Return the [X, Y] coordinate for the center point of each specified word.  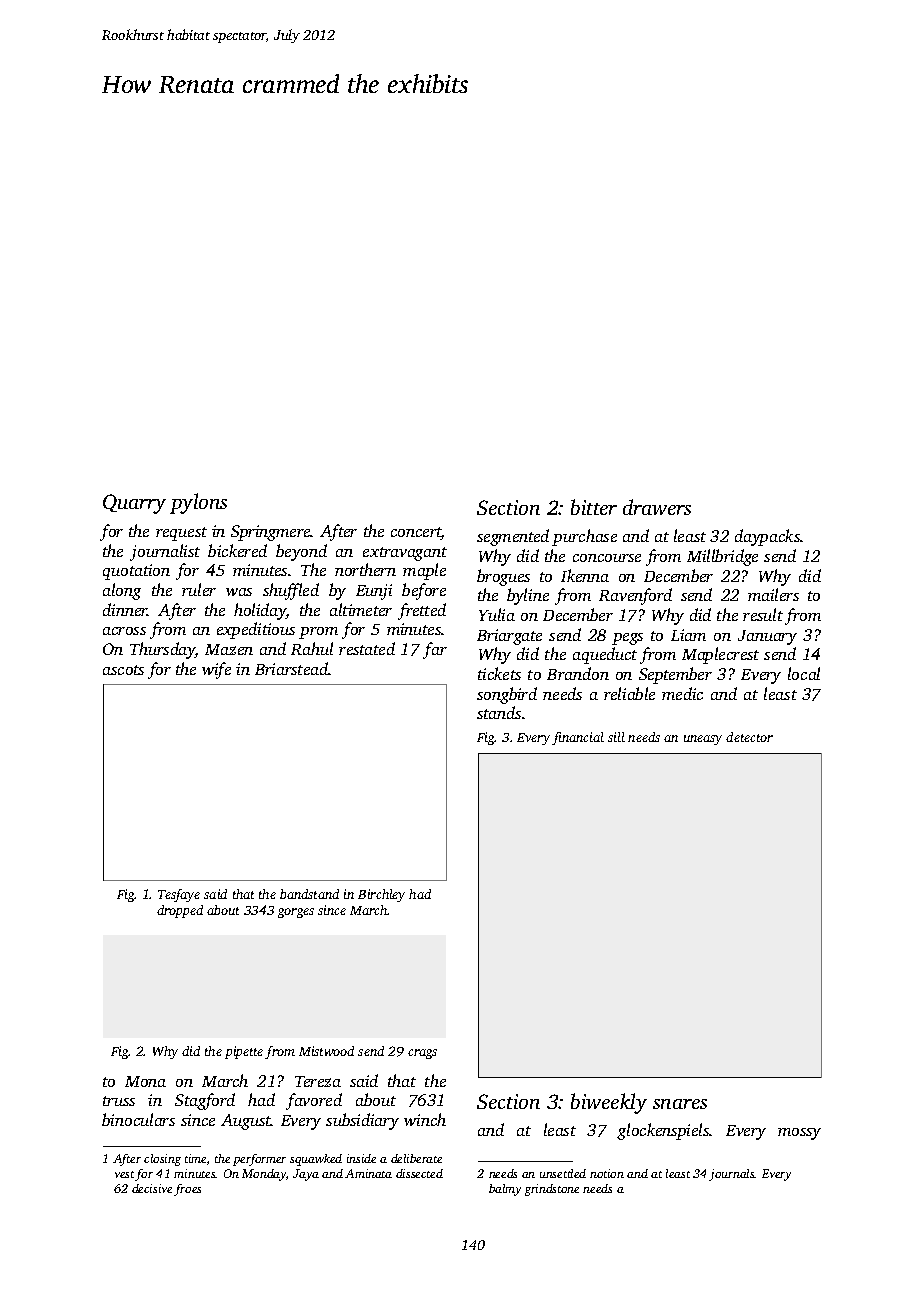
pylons [198, 503]
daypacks [768, 537]
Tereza [318, 1081]
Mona [145, 1081]
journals [732, 1175]
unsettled [563, 1173]
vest [125, 1176]
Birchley [381, 895]
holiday [260, 611]
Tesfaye [179, 895]
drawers [657, 507]
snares [680, 1104]
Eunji [374, 592]
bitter [594, 507]
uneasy [703, 740]
